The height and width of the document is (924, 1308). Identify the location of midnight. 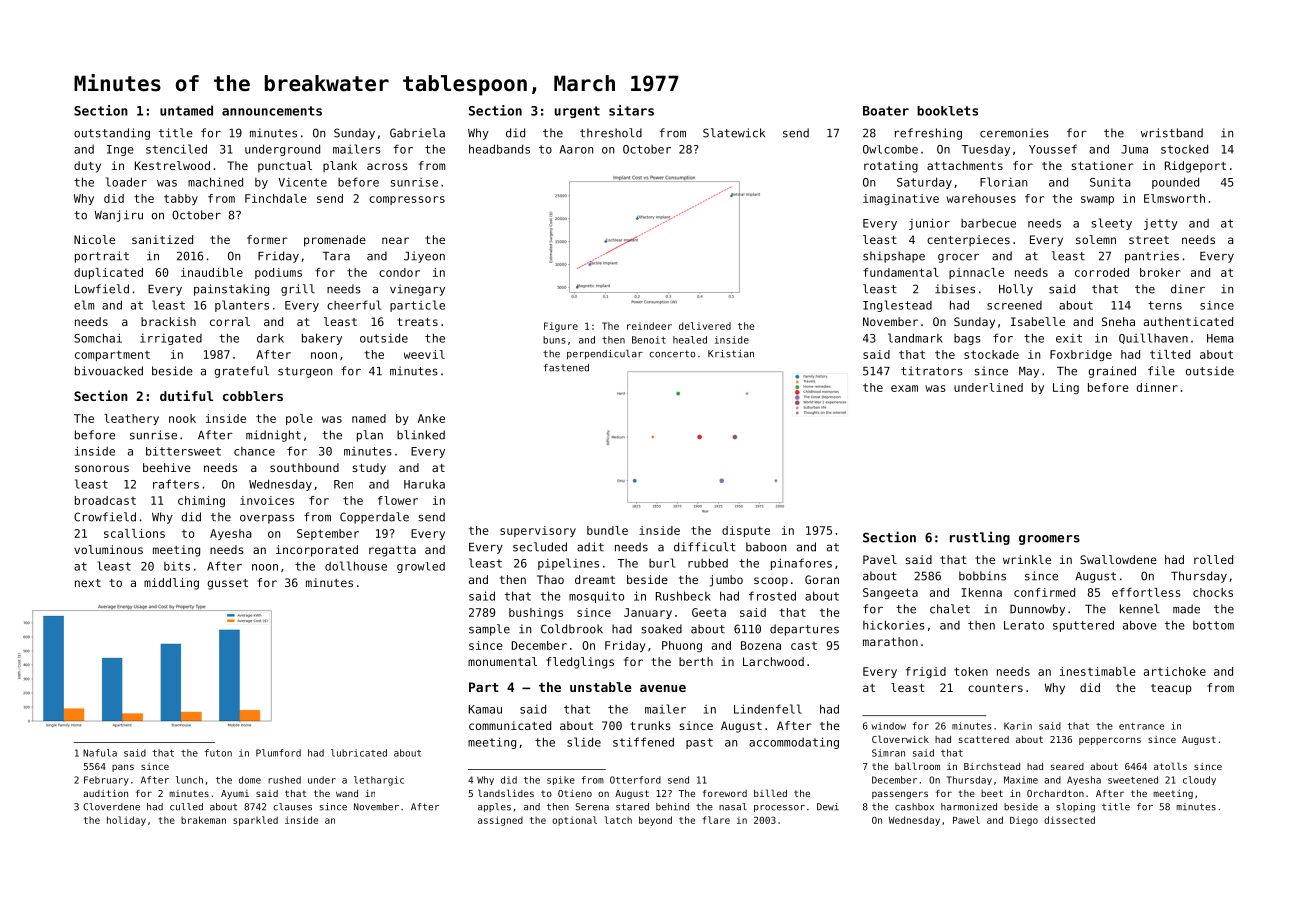
(273, 436).
